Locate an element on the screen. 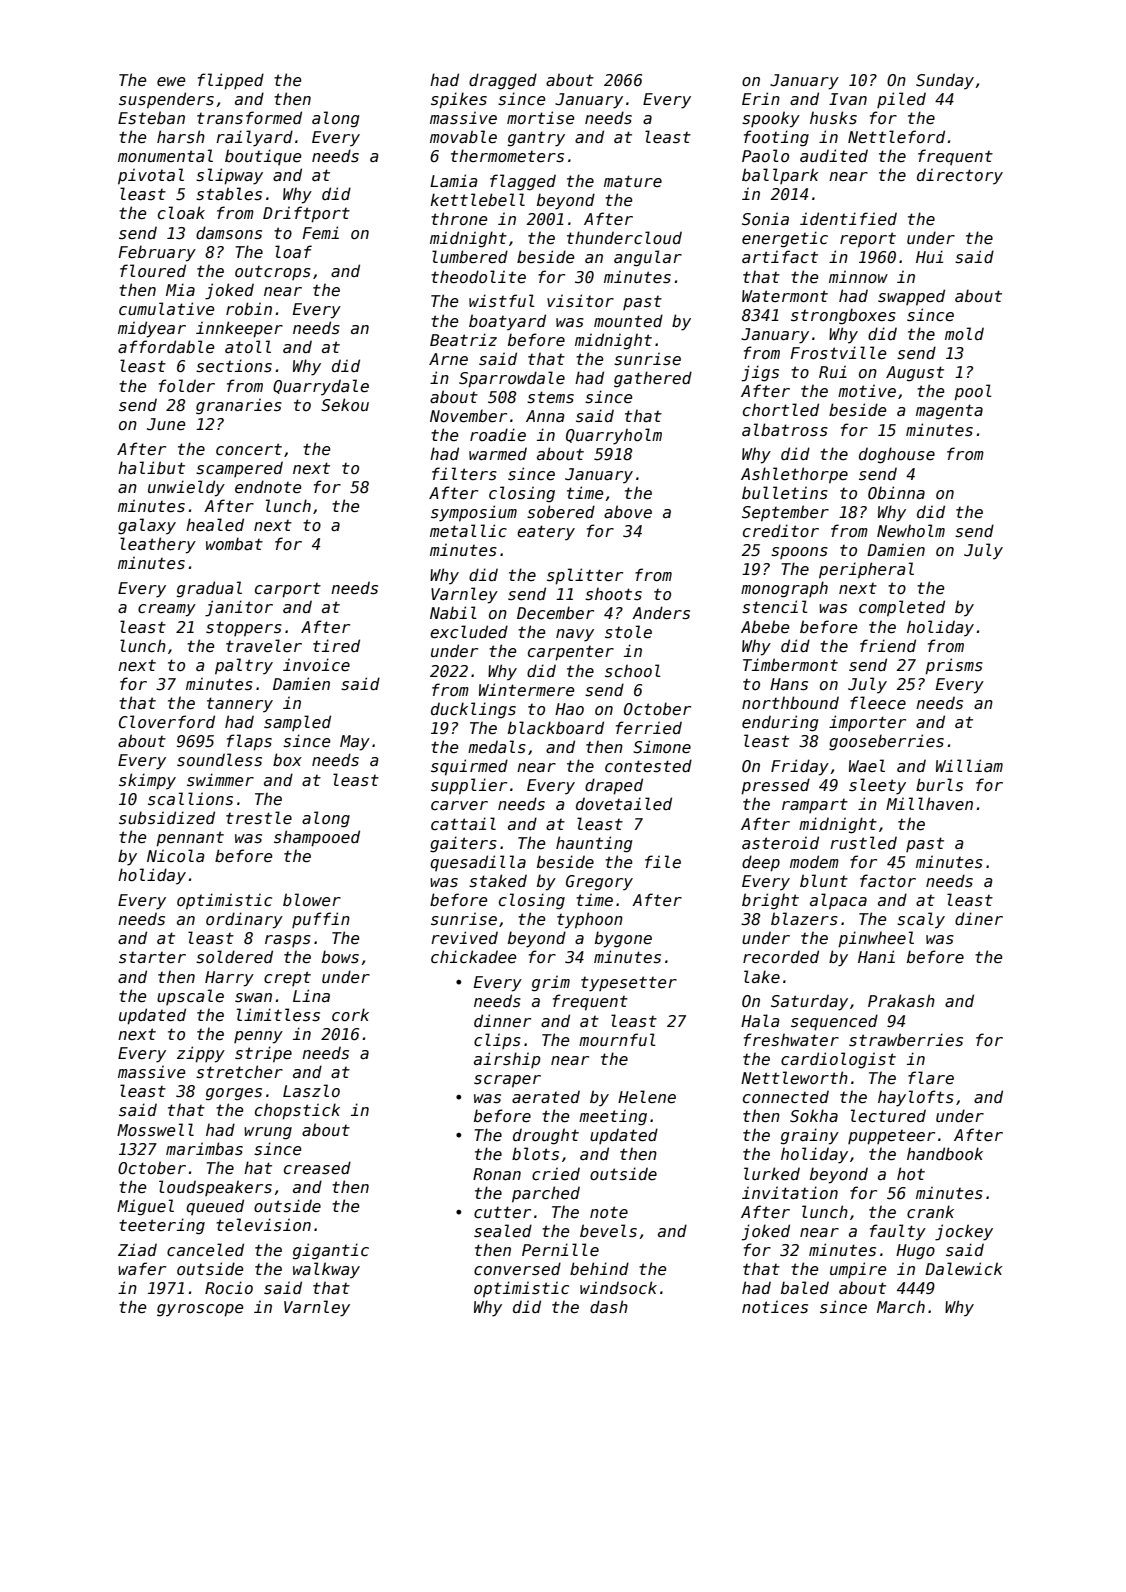 The height and width of the screenshot is (1592, 1126). dragged is located at coordinates (503, 81).
